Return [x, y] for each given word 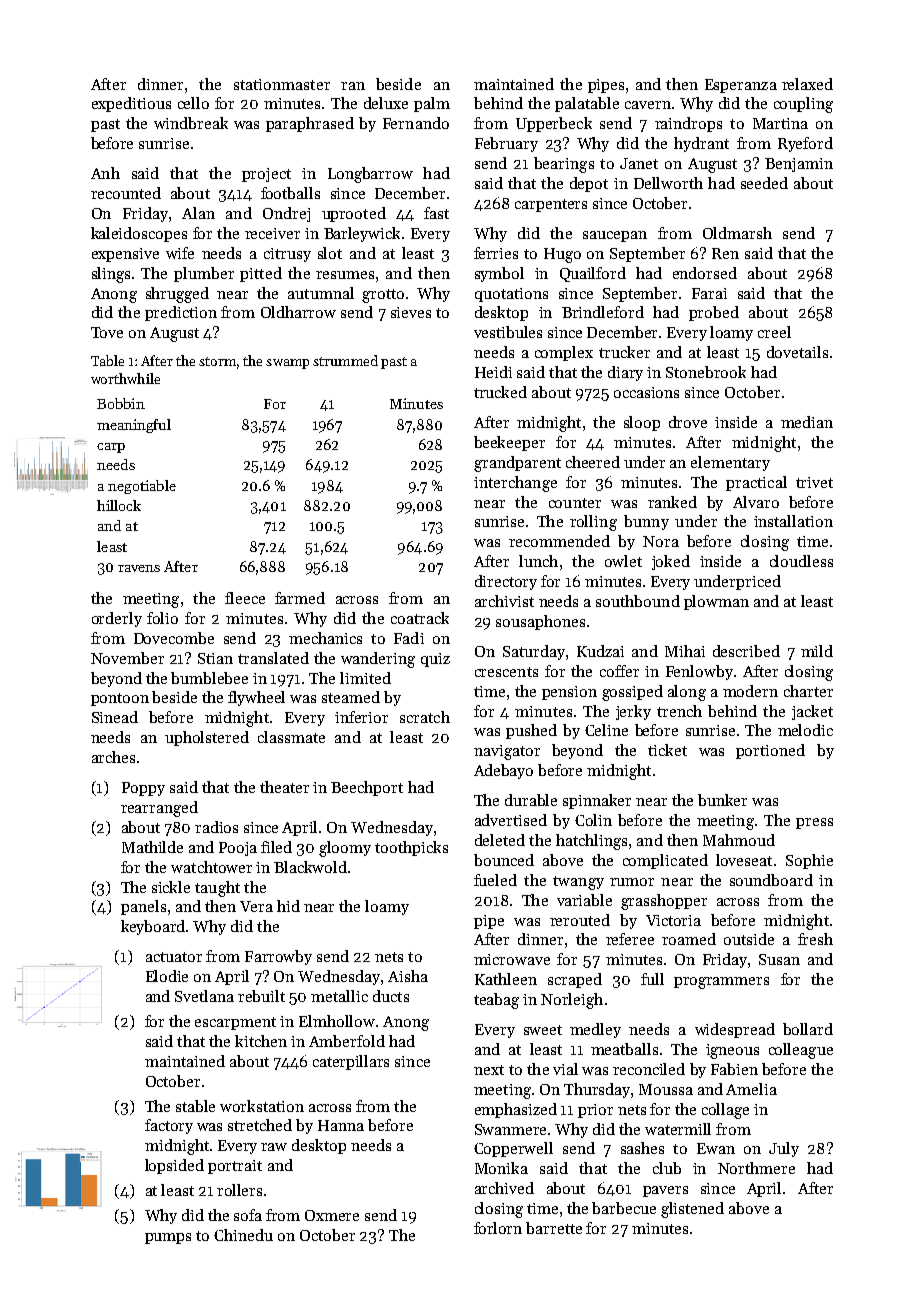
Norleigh [572, 1001]
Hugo [562, 255]
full [652, 979]
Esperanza [741, 86]
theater [284, 787]
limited [365, 678]
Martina [780, 123]
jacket [812, 712]
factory [169, 1126]
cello [193, 103]
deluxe [386, 103]
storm [217, 361]
